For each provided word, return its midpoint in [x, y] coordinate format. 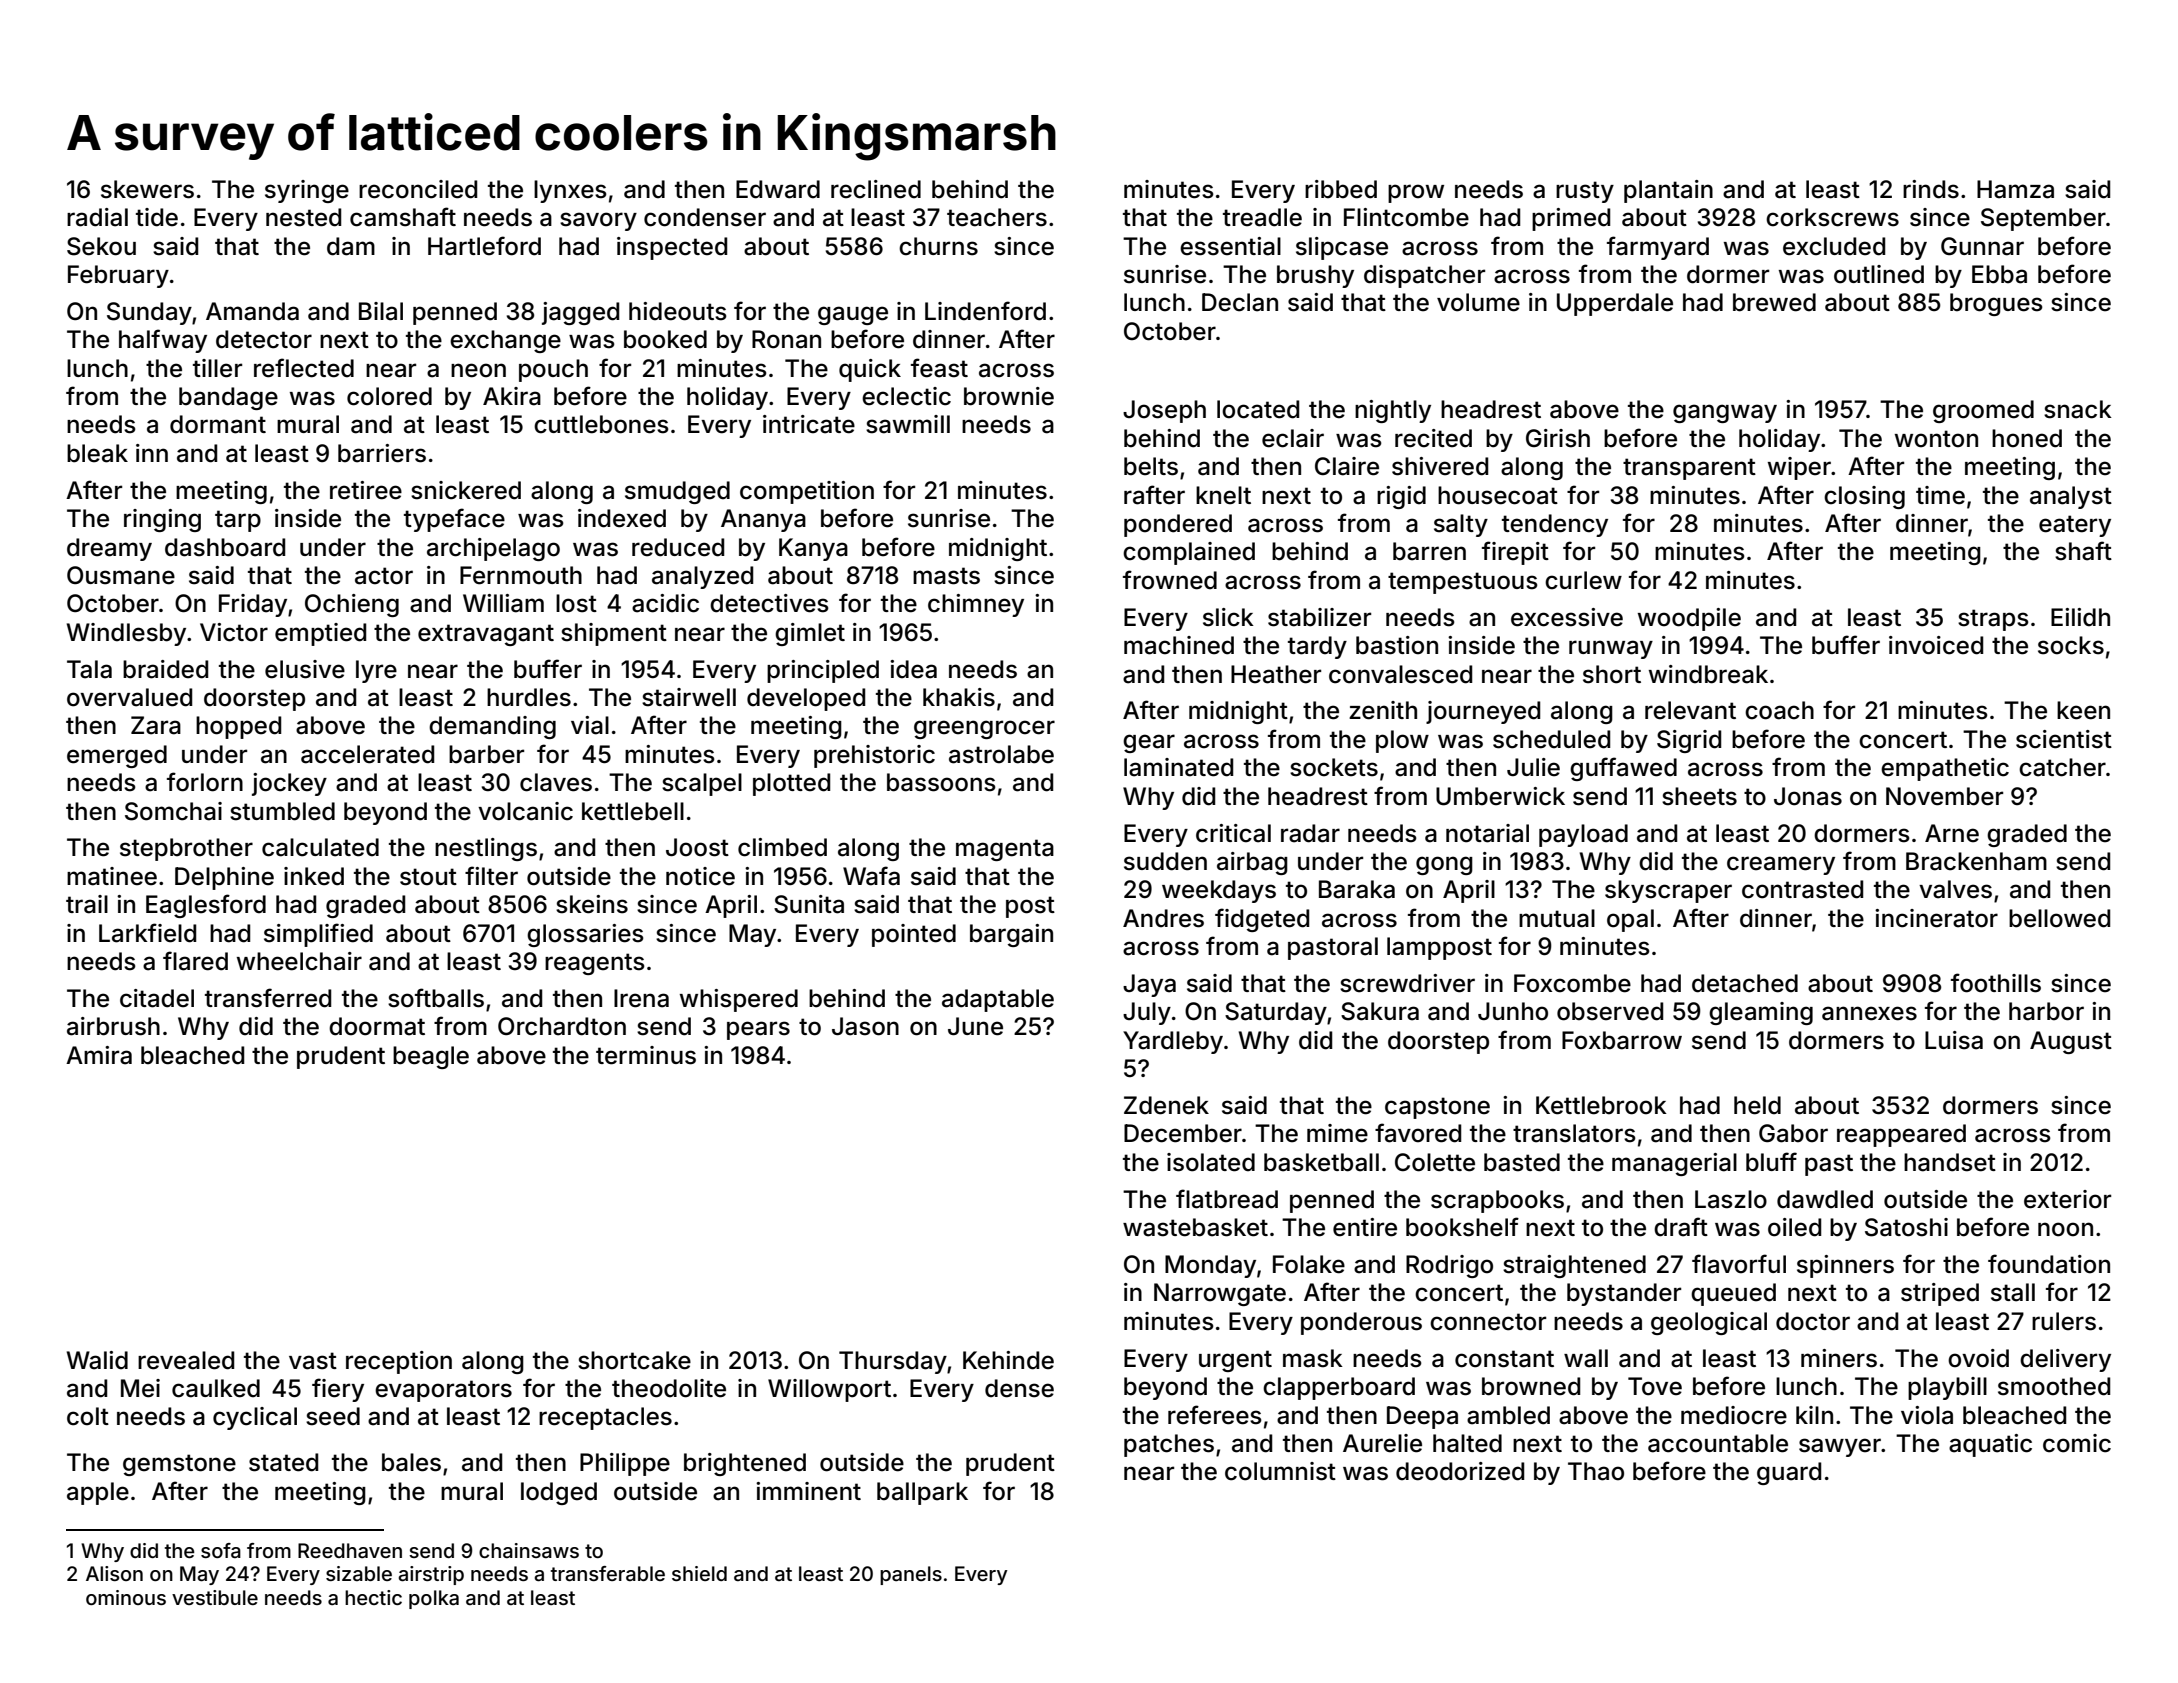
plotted [791, 784]
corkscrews [1832, 217]
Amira [99, 1055]
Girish [1558, 438]
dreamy [109, 549]
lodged [559, 1493]
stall [2013, 1292]
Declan [1240, 302]
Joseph [1164, 411]
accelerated [367, 754]
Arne [1952, 833]
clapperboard [1339, 1388]
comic [2077, 1443]
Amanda [252, 311]
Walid [97, 1360]
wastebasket [1195, 1227]
